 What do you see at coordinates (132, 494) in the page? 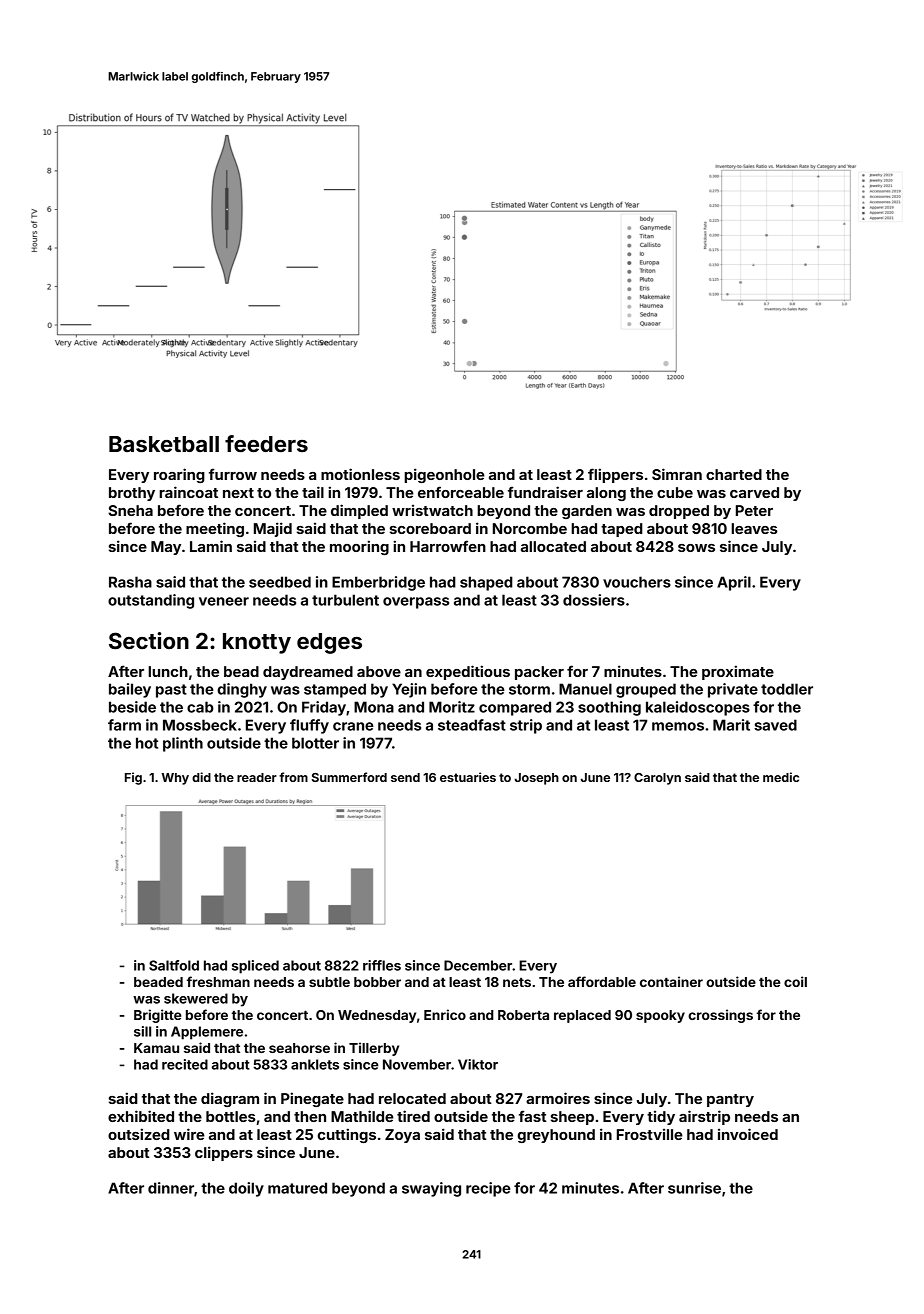
I see `brothy` at bounding box center [132, 494].
